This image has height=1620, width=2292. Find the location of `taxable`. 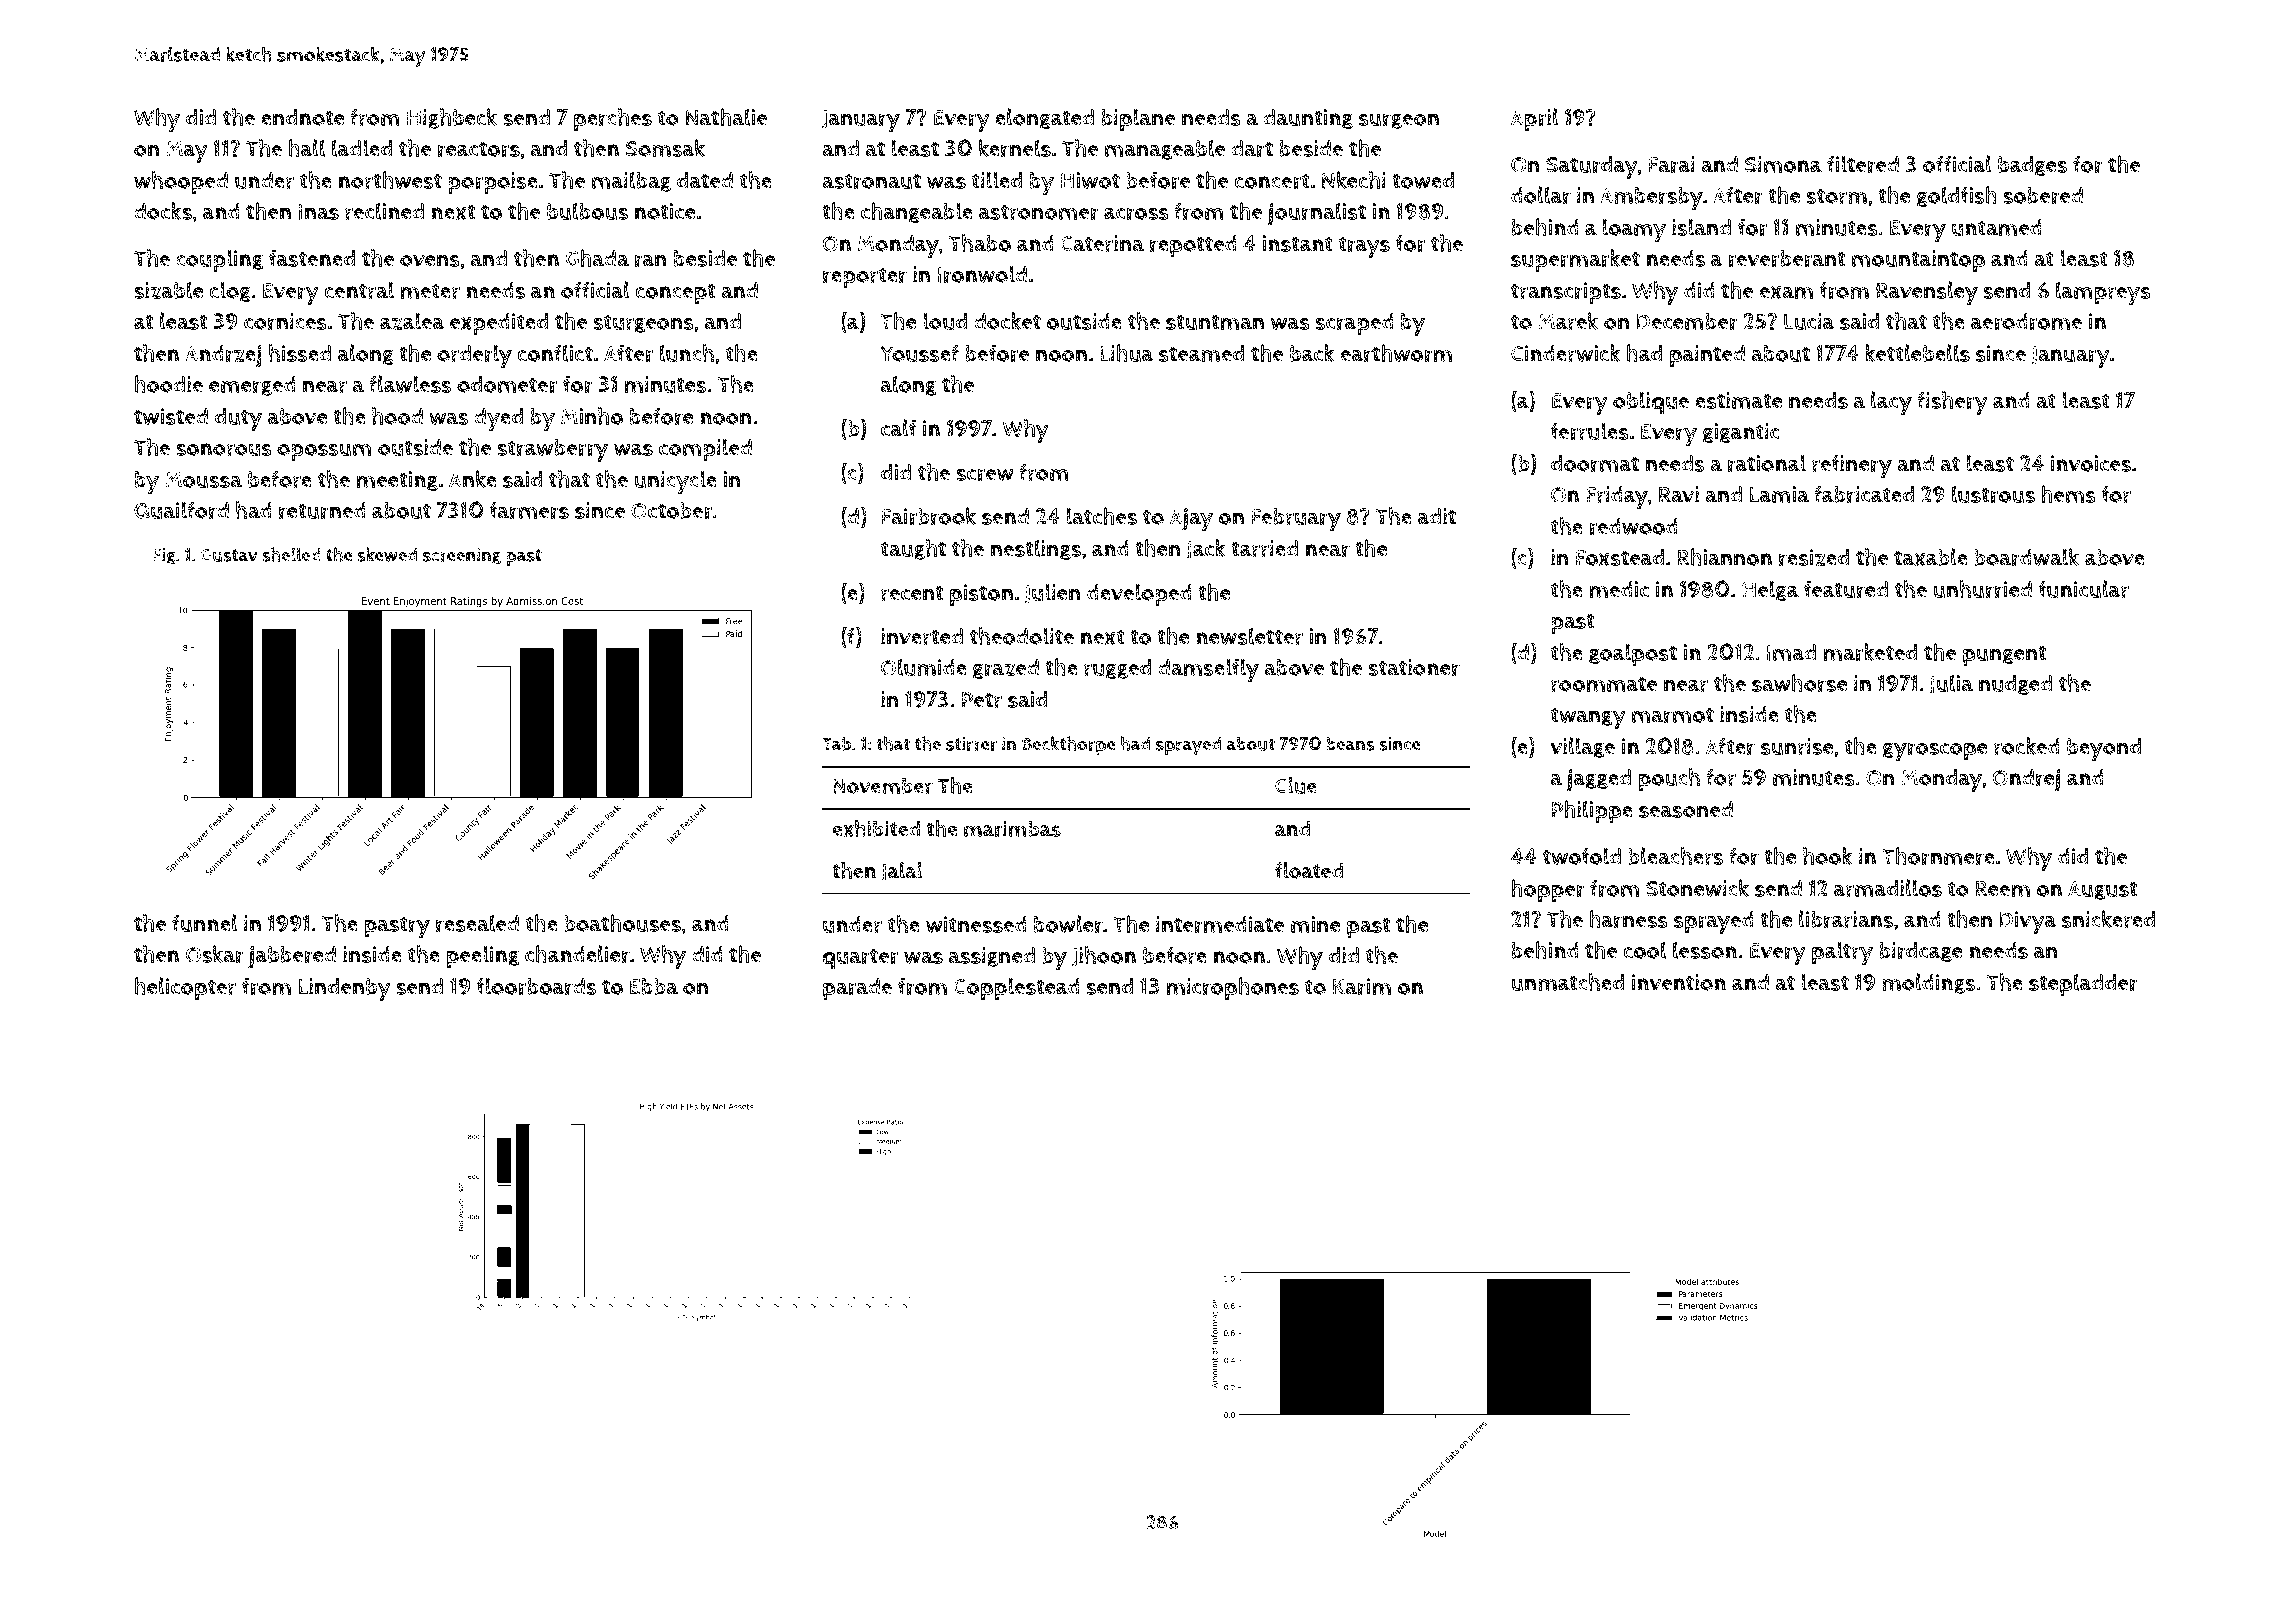

taxable is located at coordinates (1931, 557).
